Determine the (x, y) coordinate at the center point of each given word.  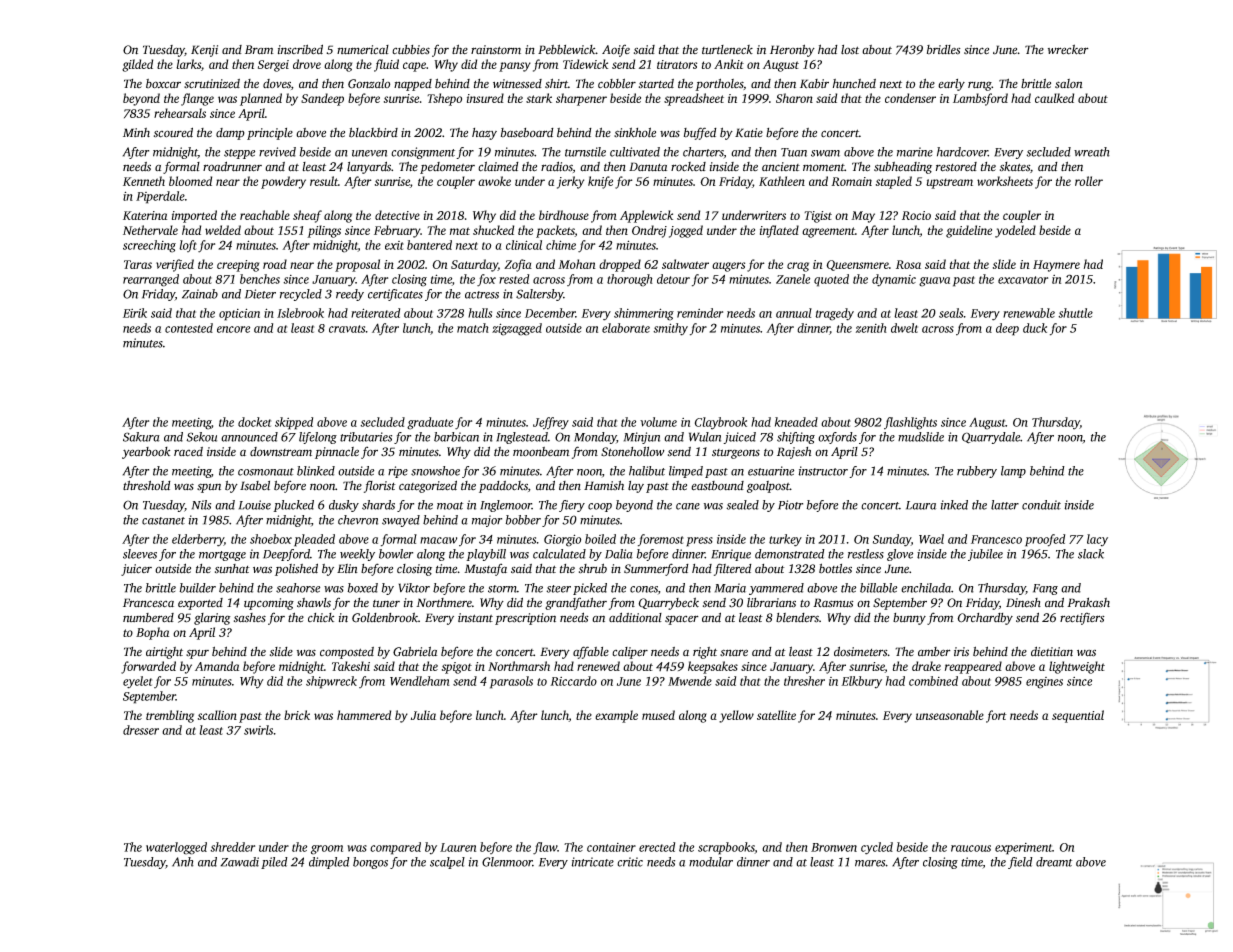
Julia (423, 715)
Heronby (792, 50)
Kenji (204, 51)
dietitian (1052, 651)
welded (223, 230)
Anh (183, 862)
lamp (1013, 472)
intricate (592, 862)
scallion (217, 715)
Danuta (648, 167)
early (951, 85)
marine (915, 152)
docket (254, 422)
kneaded (796, 422)
